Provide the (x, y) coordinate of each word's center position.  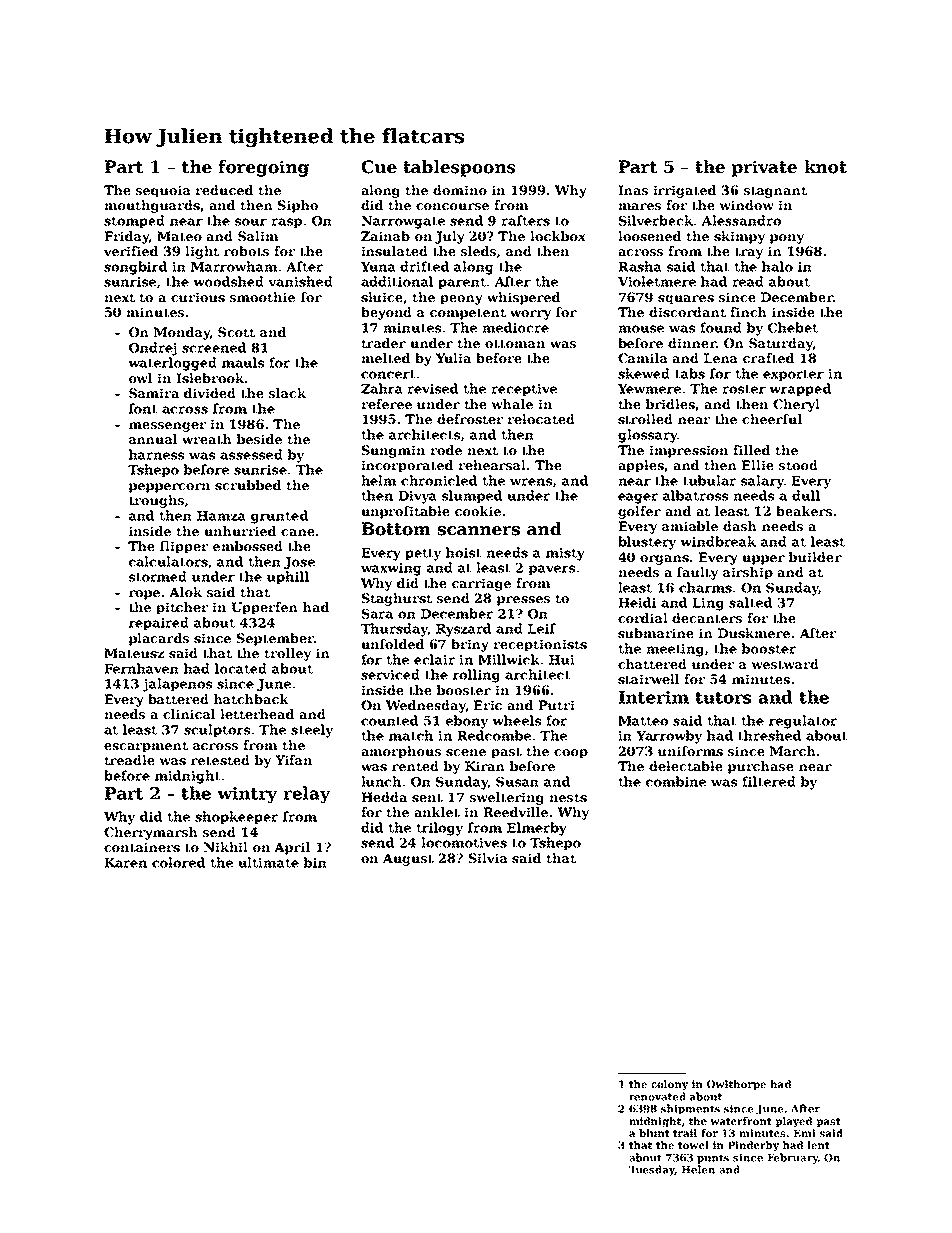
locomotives (464, 842)
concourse (452, 206)
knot (825, 167)
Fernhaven (141, 668)
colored (178, 862)
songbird (135, 268)
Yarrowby (669, 737)
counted (389, 720)
